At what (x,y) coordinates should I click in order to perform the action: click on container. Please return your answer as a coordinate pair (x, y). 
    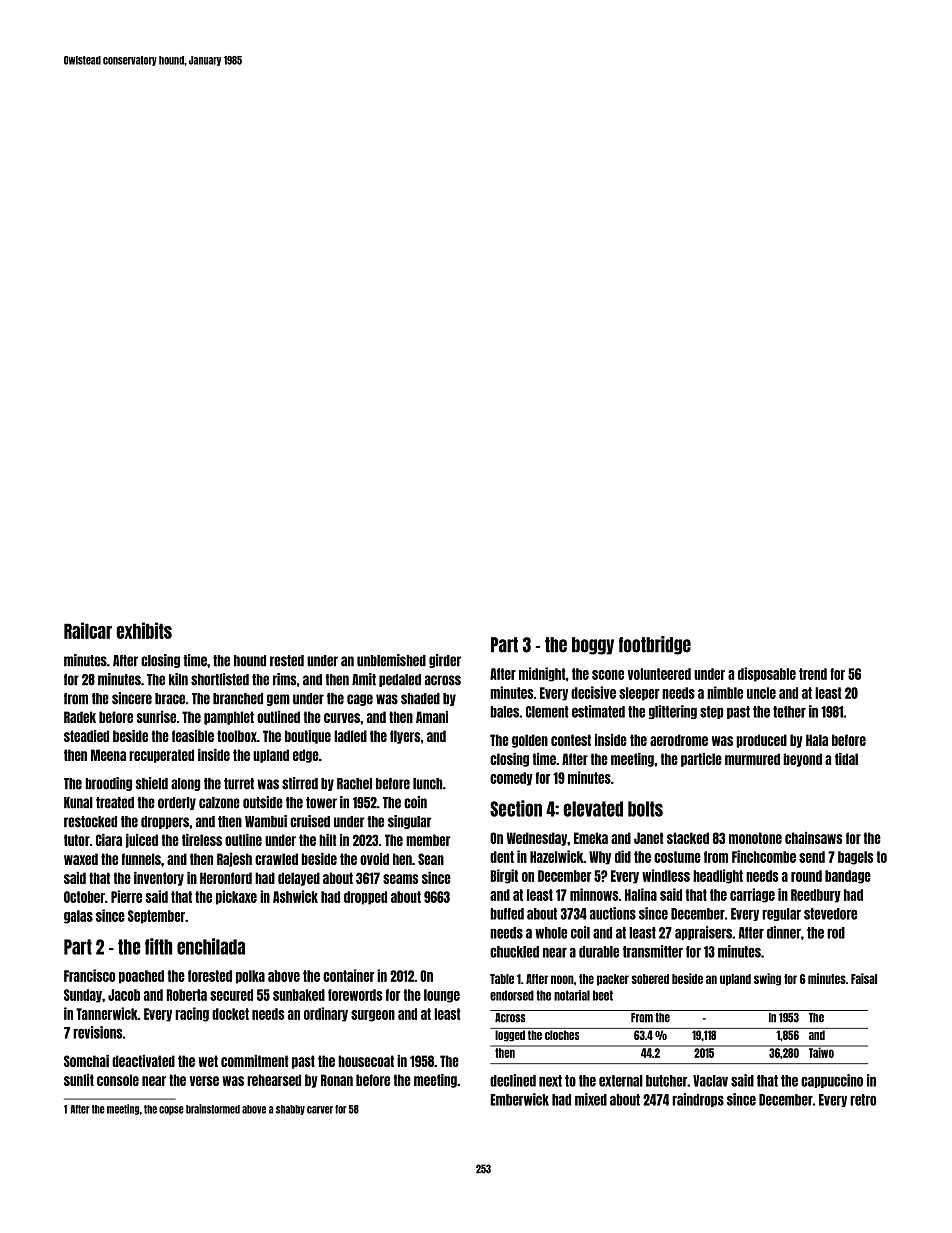
    Looking at the image, I should click on (348, 975).
